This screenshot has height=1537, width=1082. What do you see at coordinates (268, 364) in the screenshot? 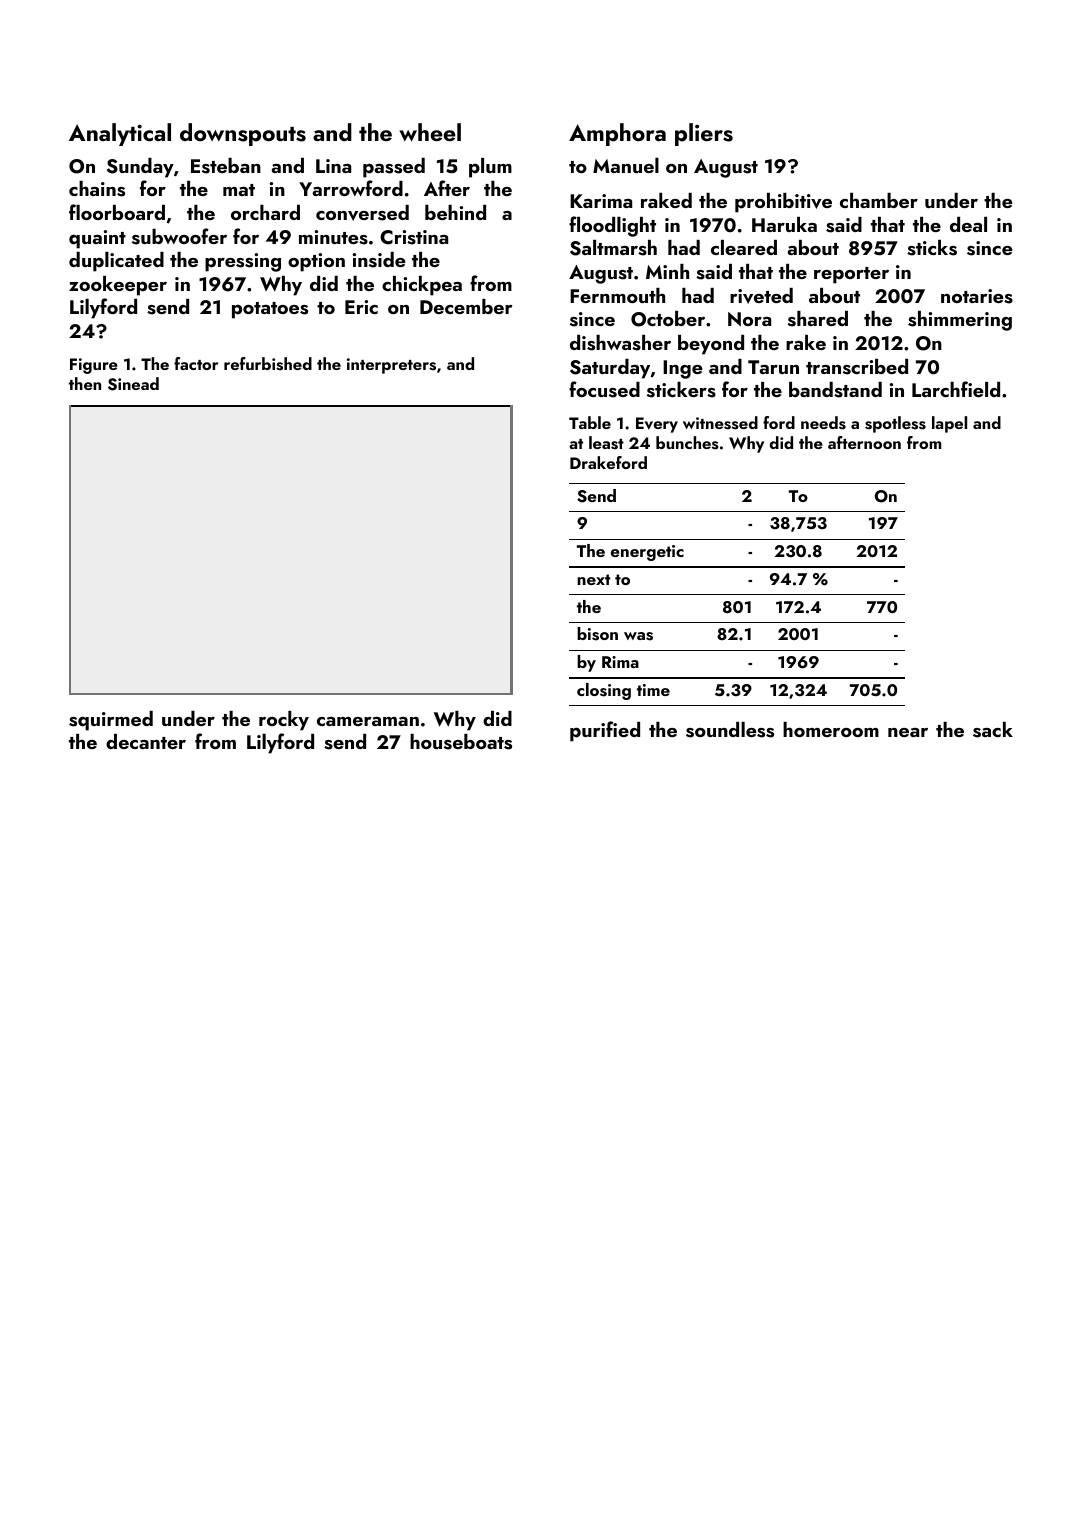
I see `refurbished` at bounding box center [268, 364].
